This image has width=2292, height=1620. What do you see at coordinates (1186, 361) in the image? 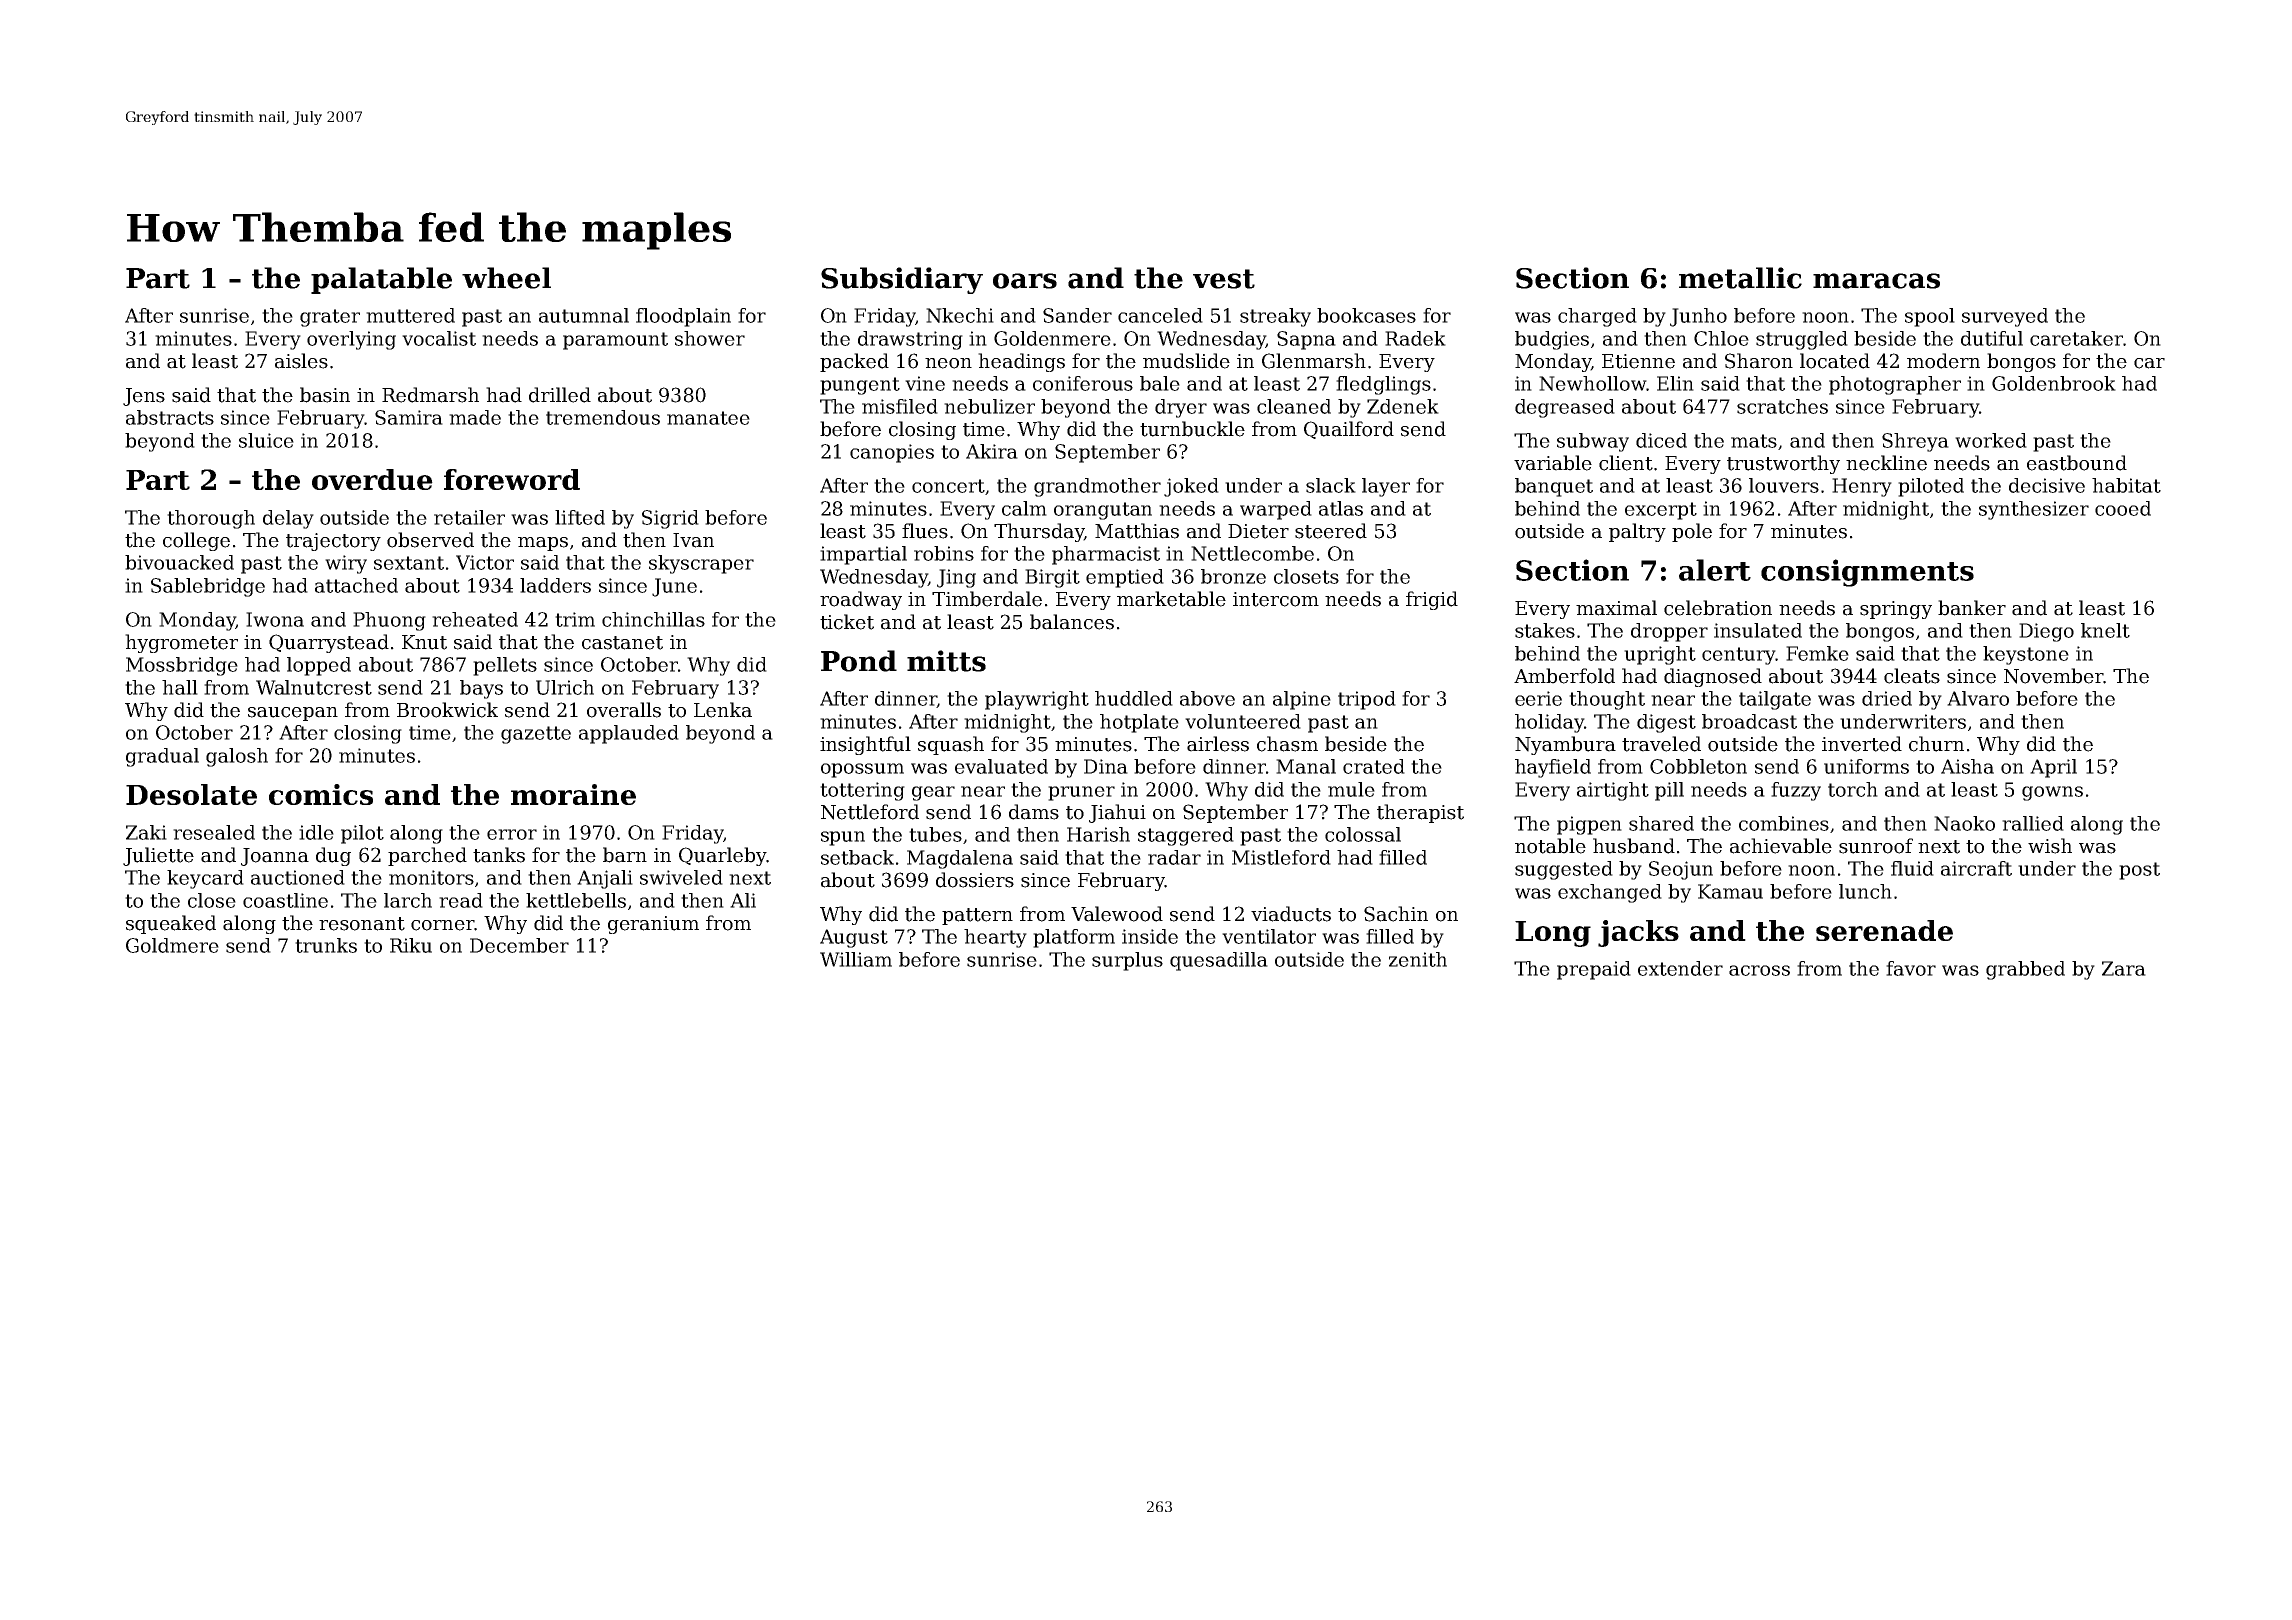
I see `mudslide` at bounding box center [1186, 361].
